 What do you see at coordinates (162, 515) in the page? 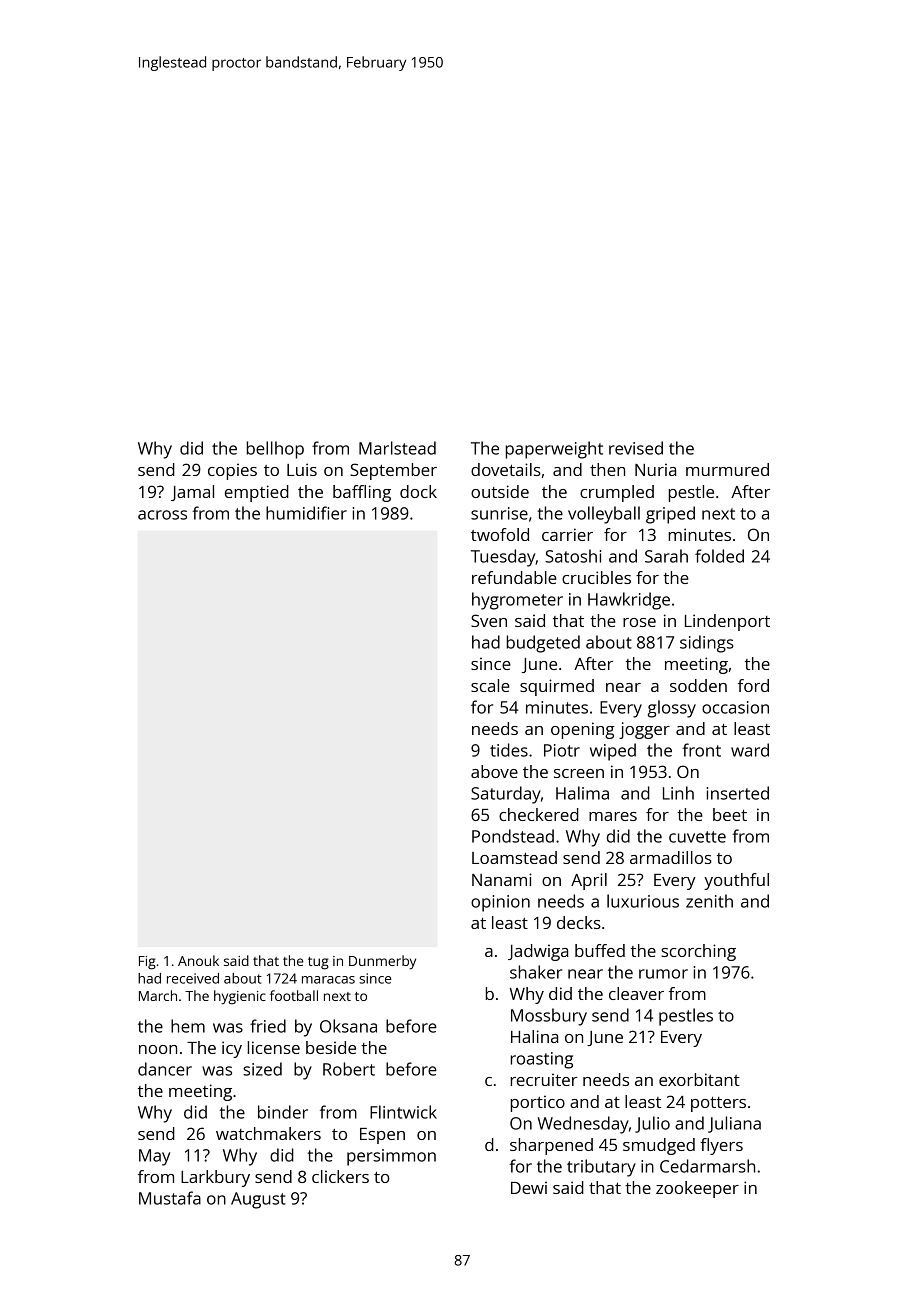
I see `across` at bounding box center [162, 515].
